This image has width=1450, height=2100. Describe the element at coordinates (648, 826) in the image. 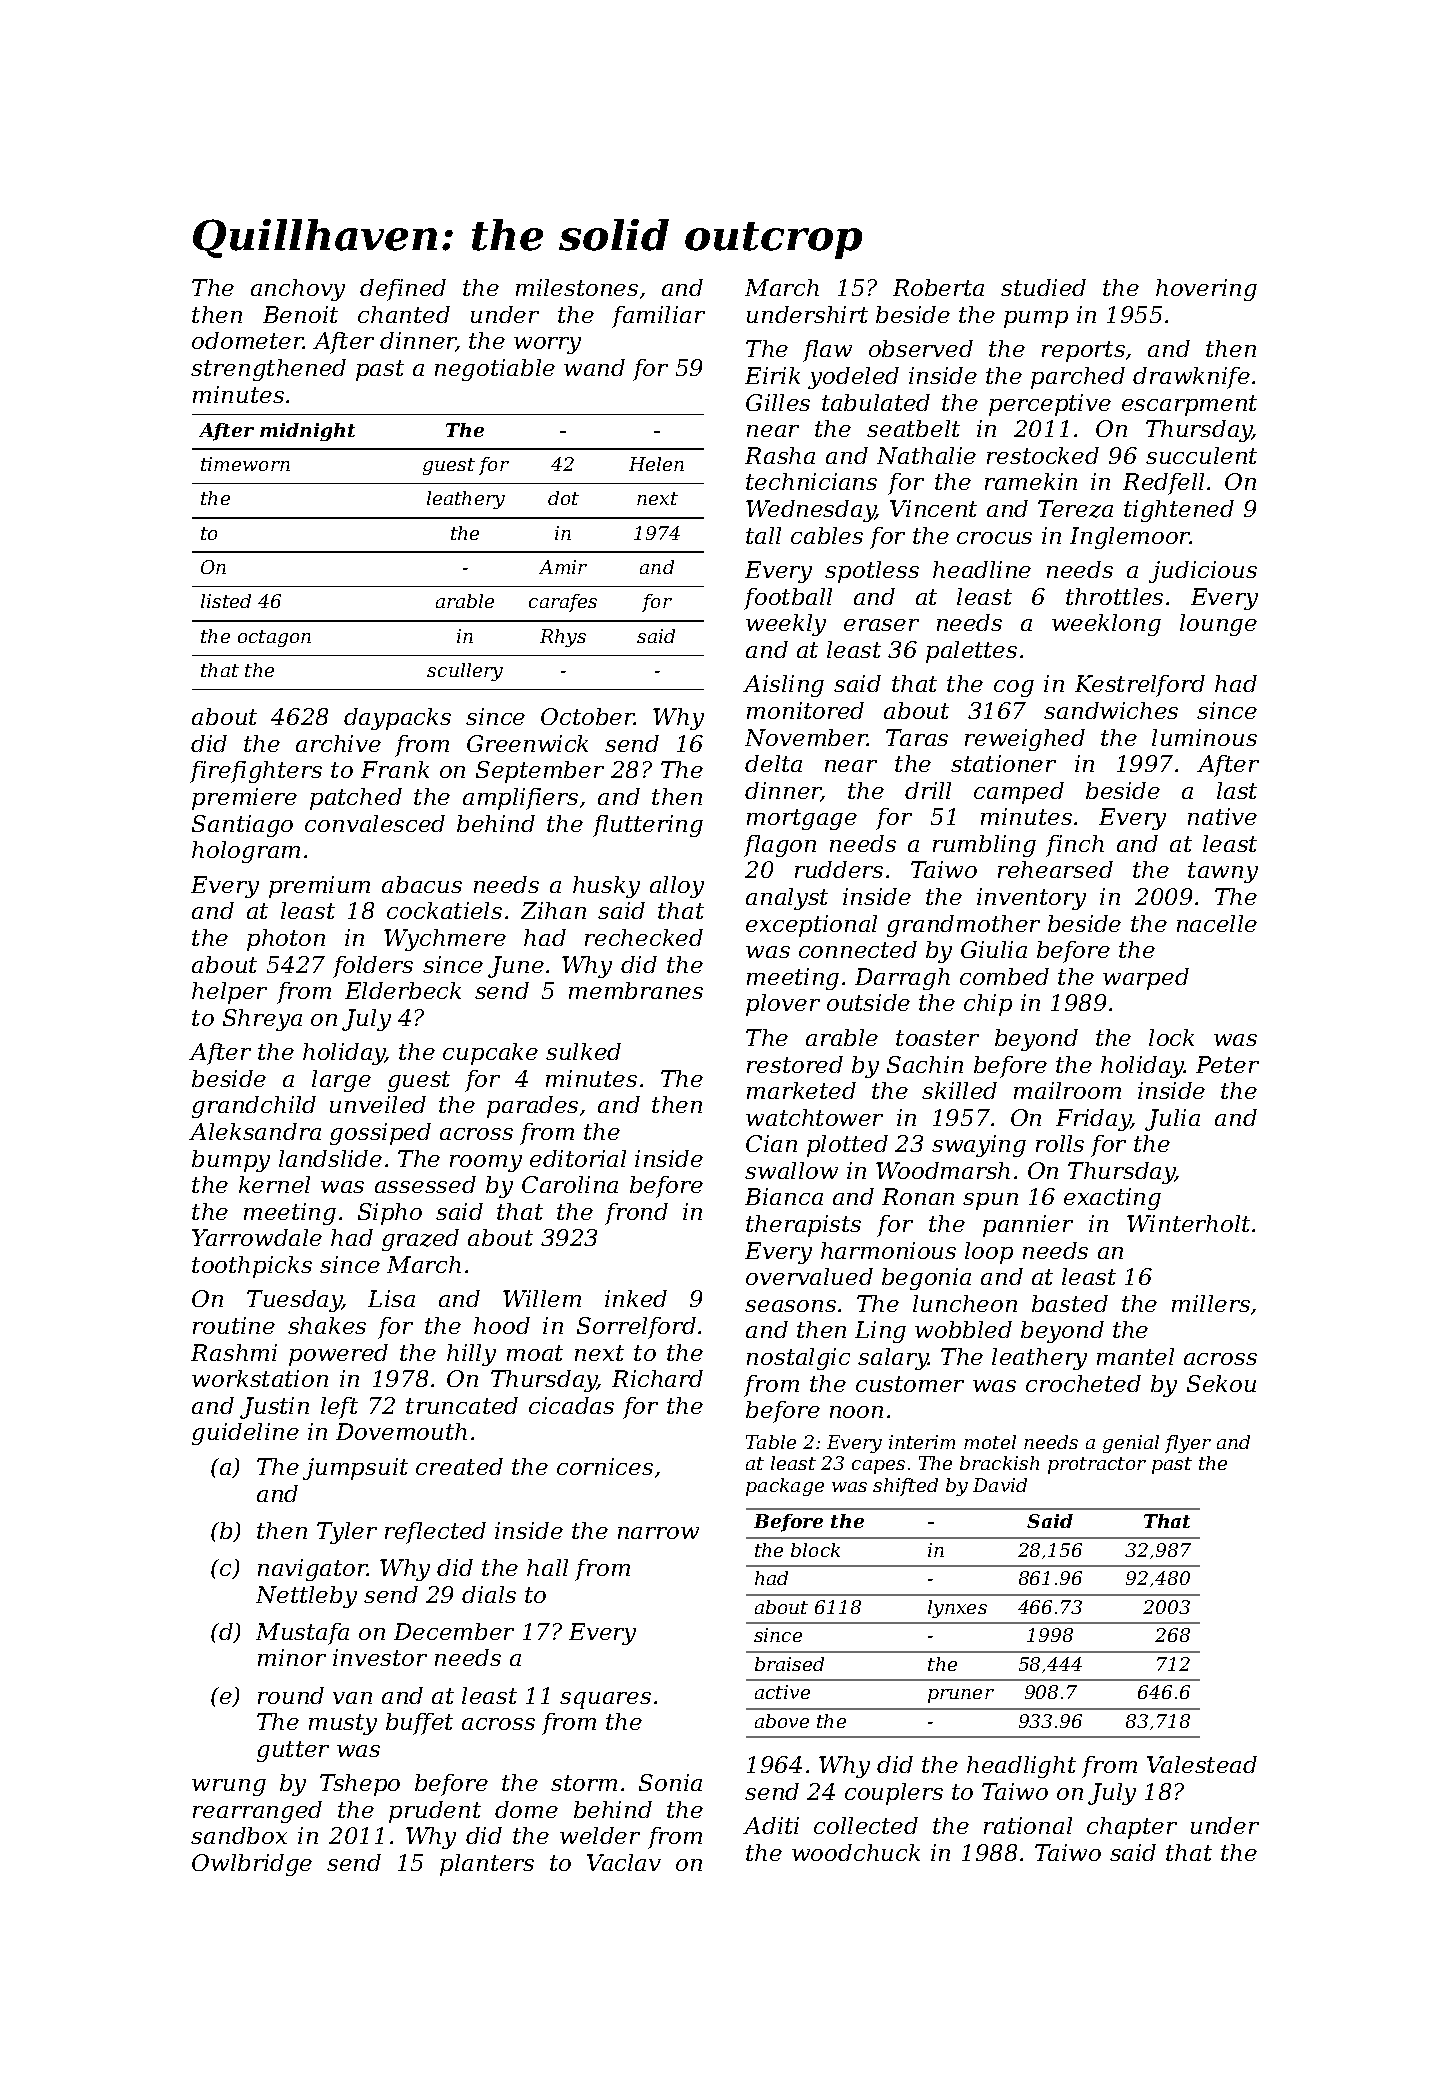

I see `fluttering` at that location.
